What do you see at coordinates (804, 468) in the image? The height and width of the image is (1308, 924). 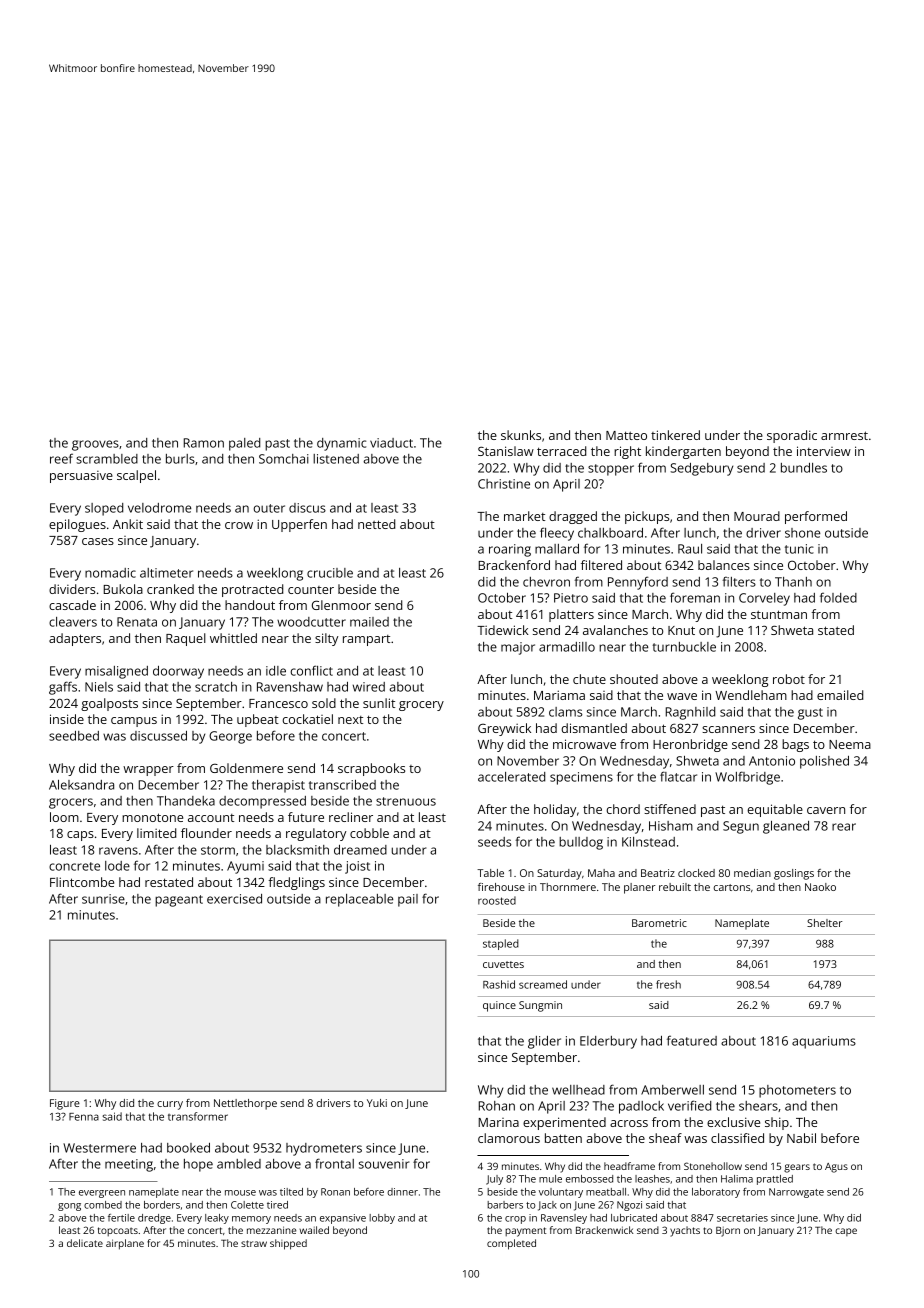 I see `bundles` at bounding box center [804, 468].
